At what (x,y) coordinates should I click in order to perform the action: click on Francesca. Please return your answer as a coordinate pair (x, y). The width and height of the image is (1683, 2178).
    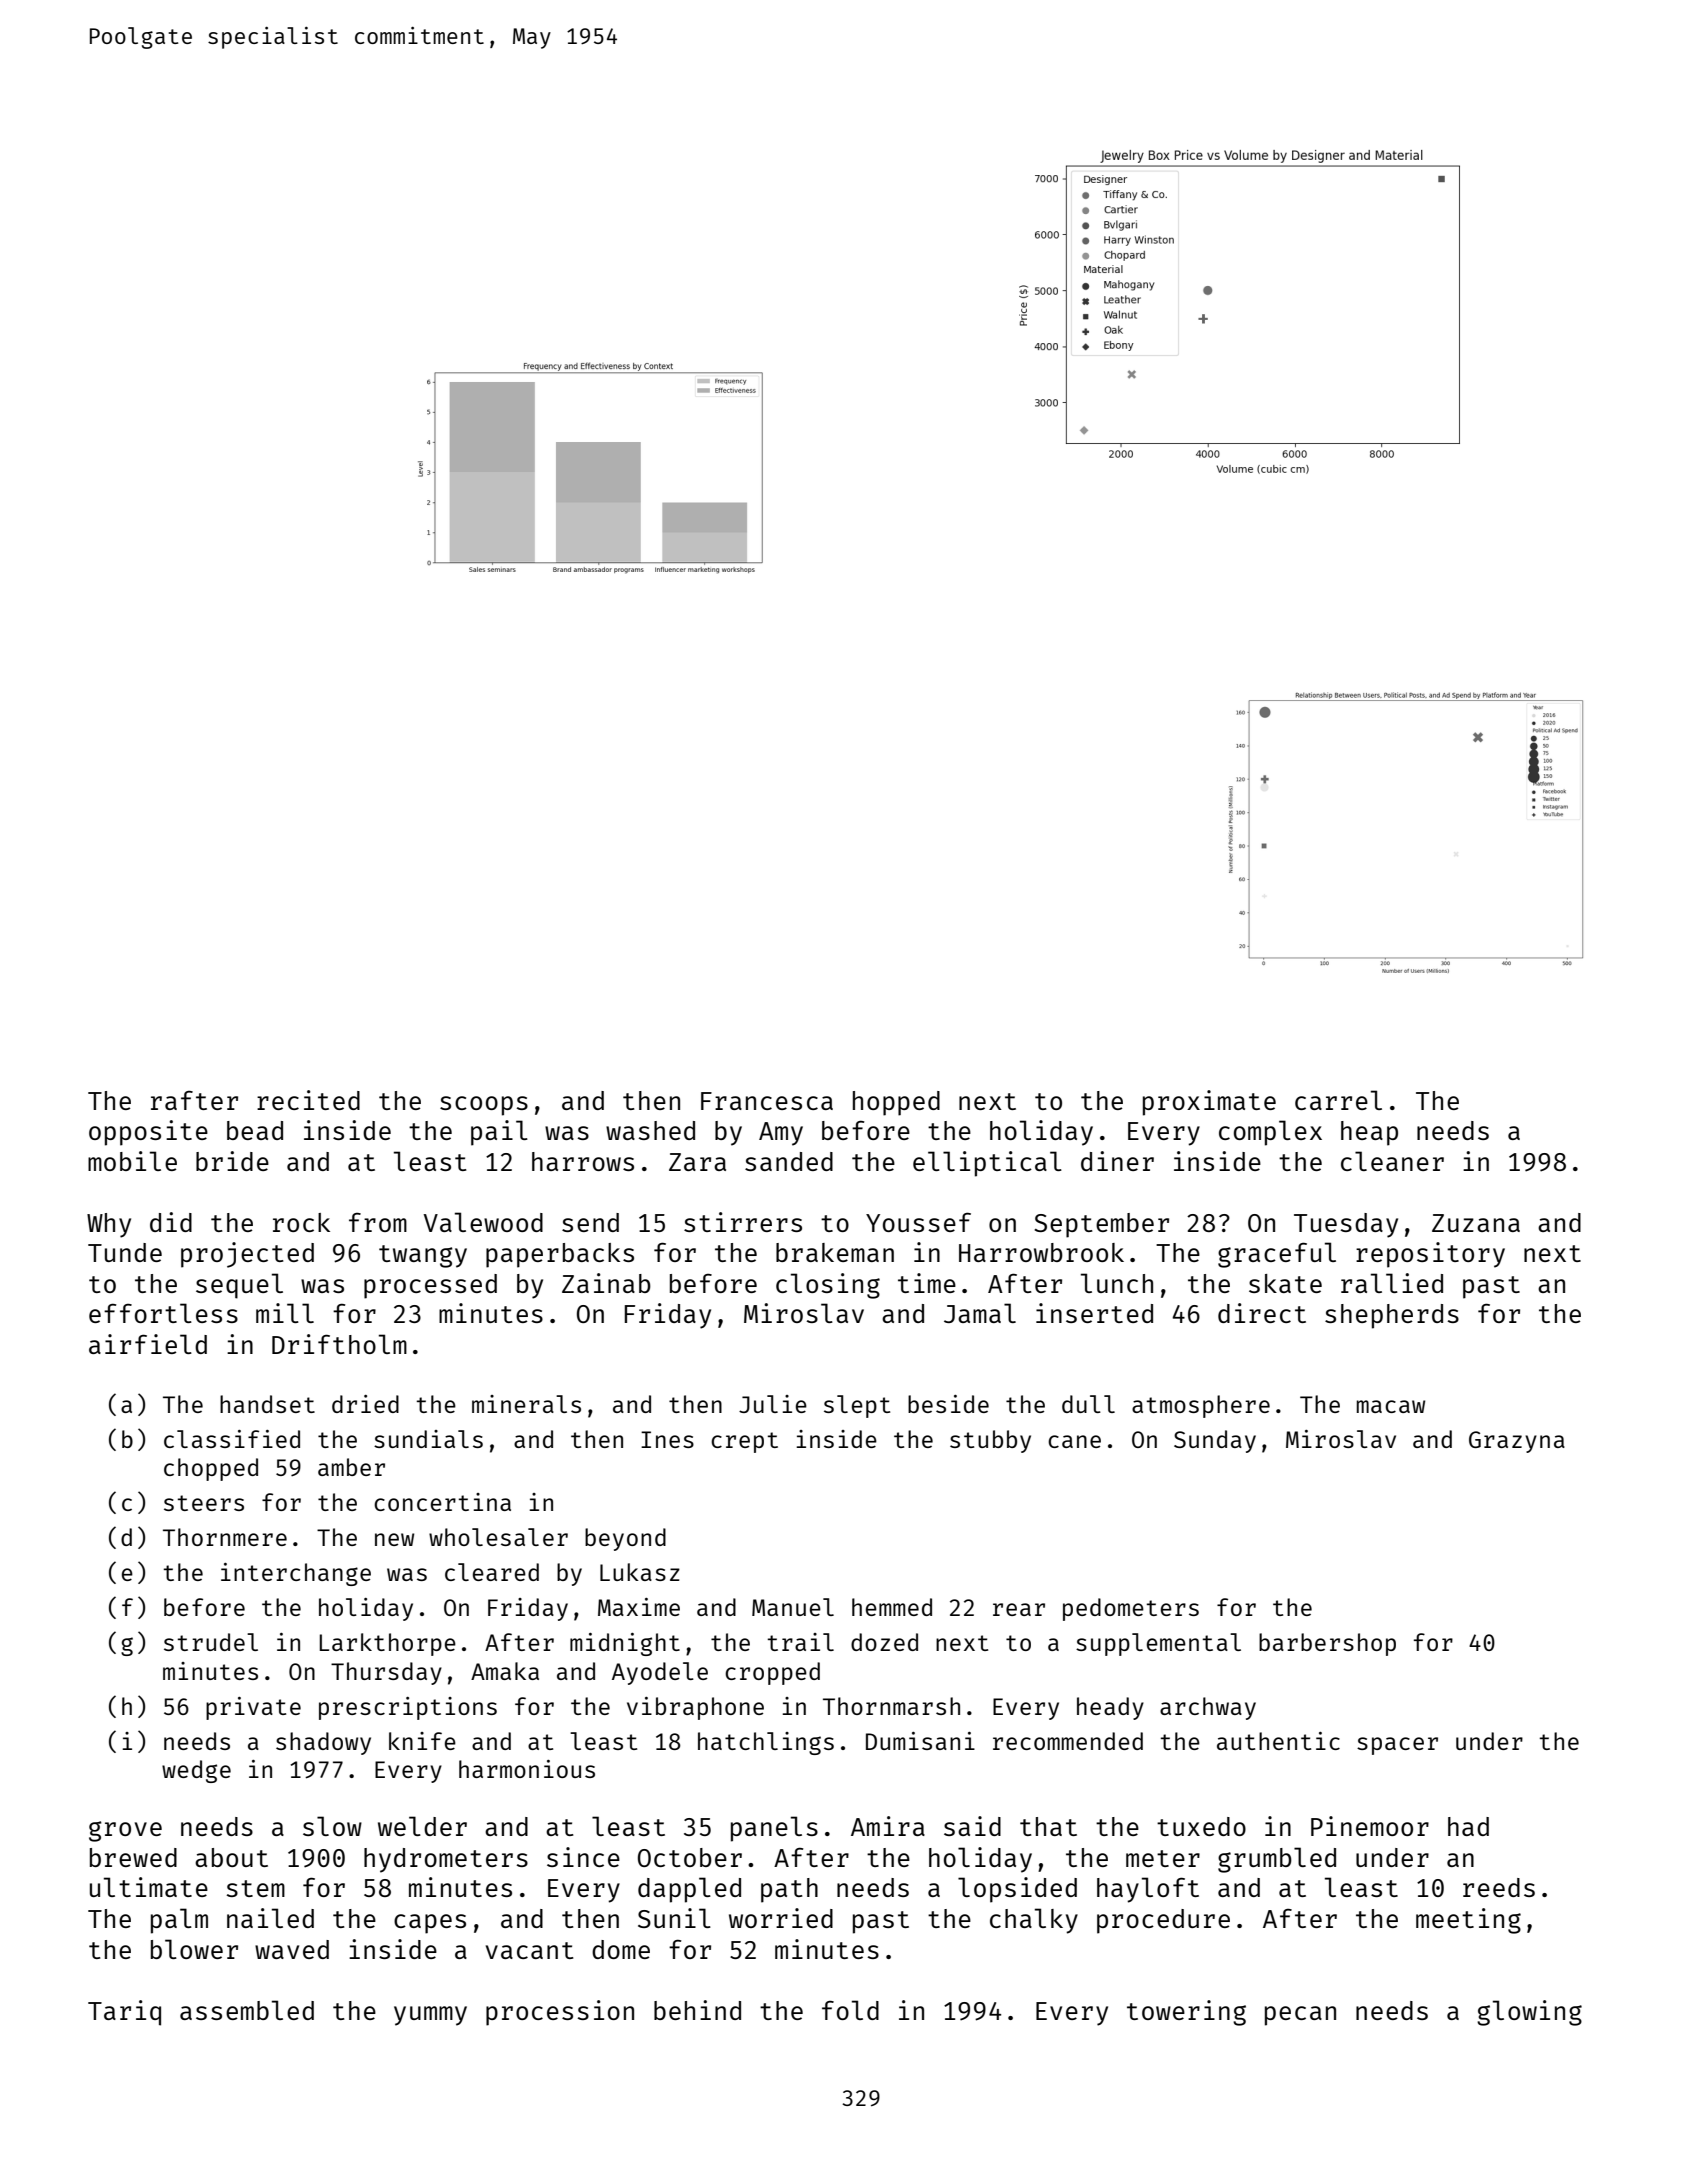
    Looking at the image, I should click on (767, 1101).
